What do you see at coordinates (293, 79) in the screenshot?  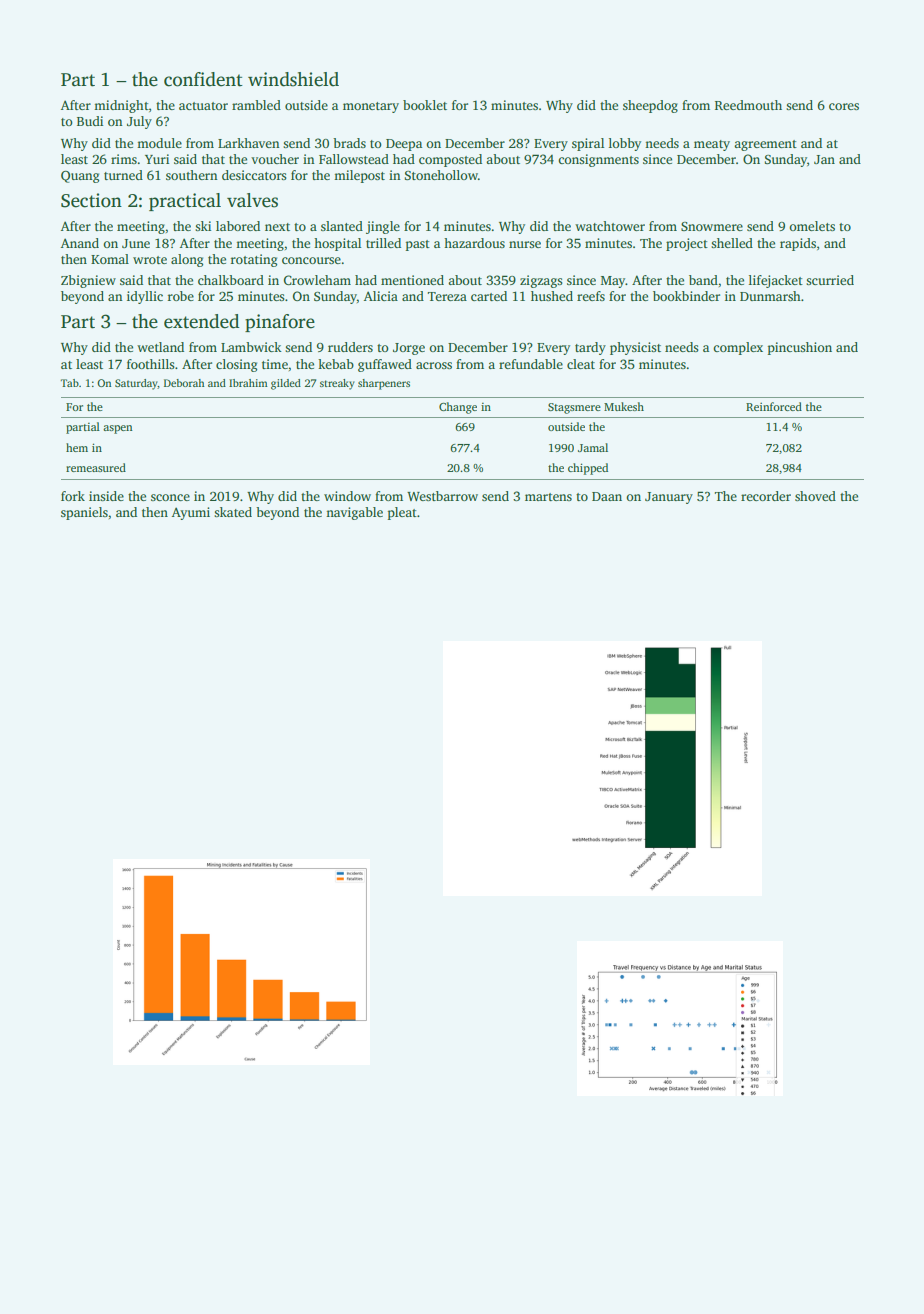 I see `windshield` at bounding box center [293, 79].
